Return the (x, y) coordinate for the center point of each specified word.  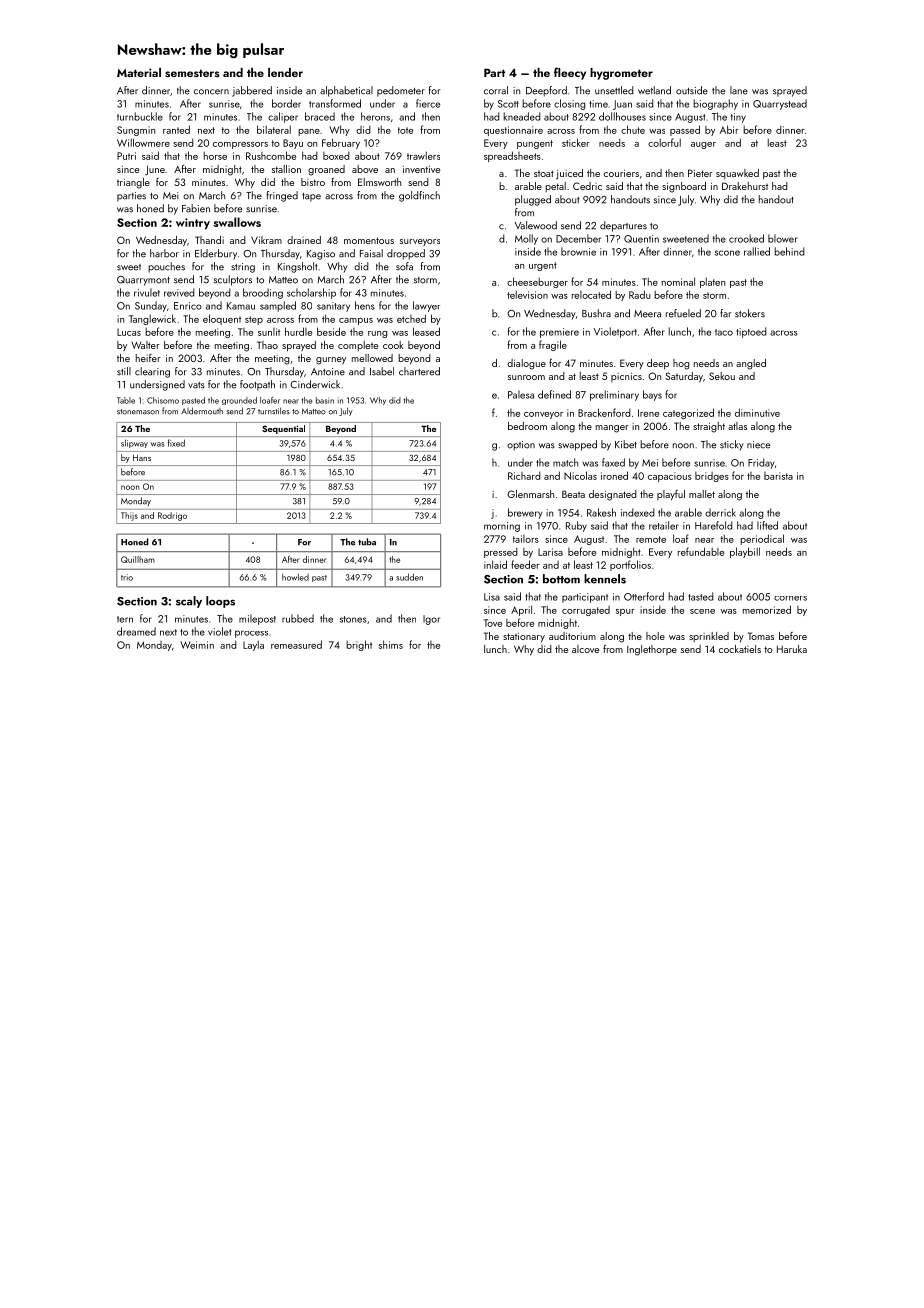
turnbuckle (140, 116)
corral (496, 90)
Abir (729, 129)
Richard (524, 475)
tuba (367, 542)
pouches (166, 267)
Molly (526, 239)
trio (127, 577)
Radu (639, 294)
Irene (648, 413)
